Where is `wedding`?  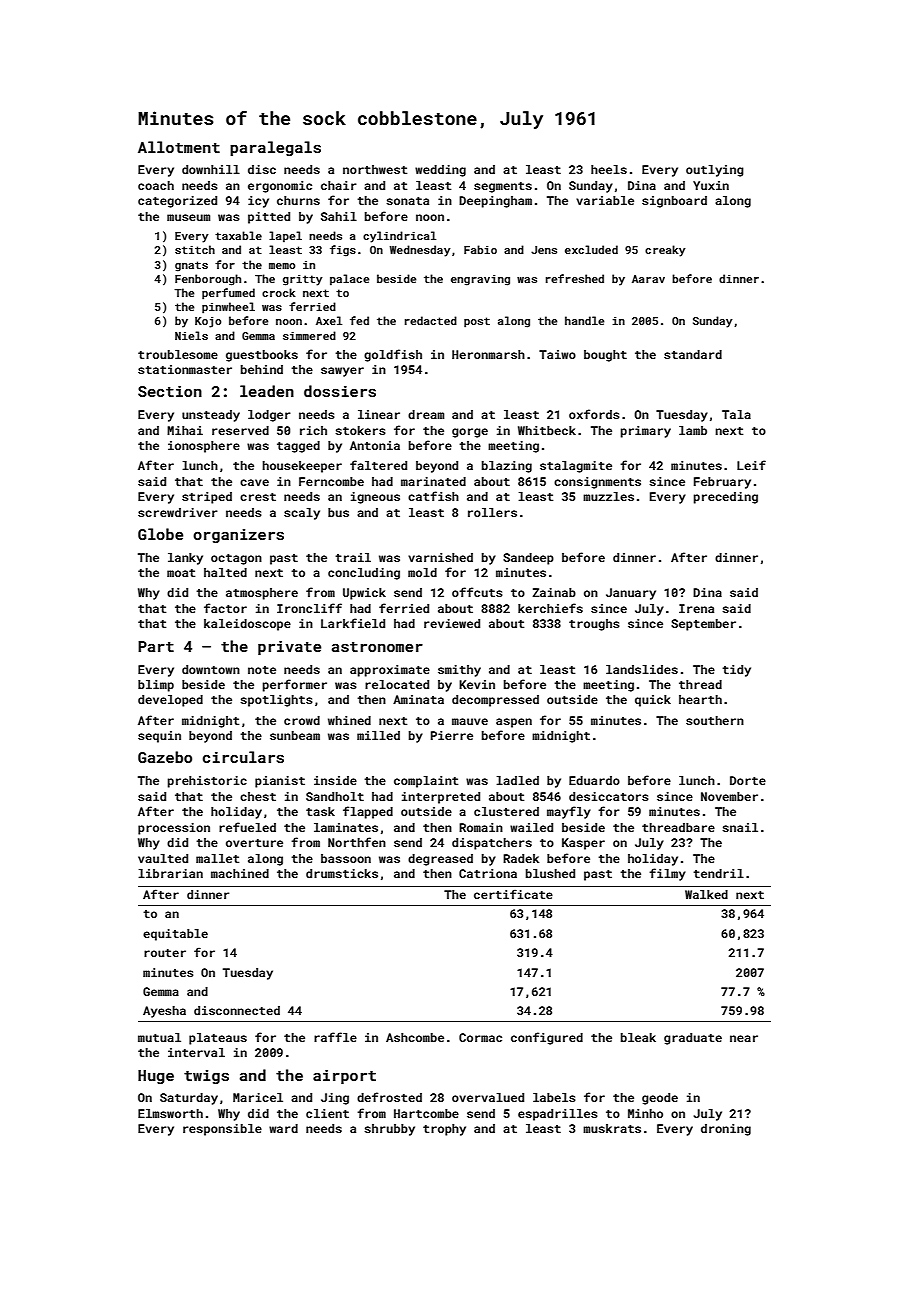 wedding is located at coordinates (440, 171).
